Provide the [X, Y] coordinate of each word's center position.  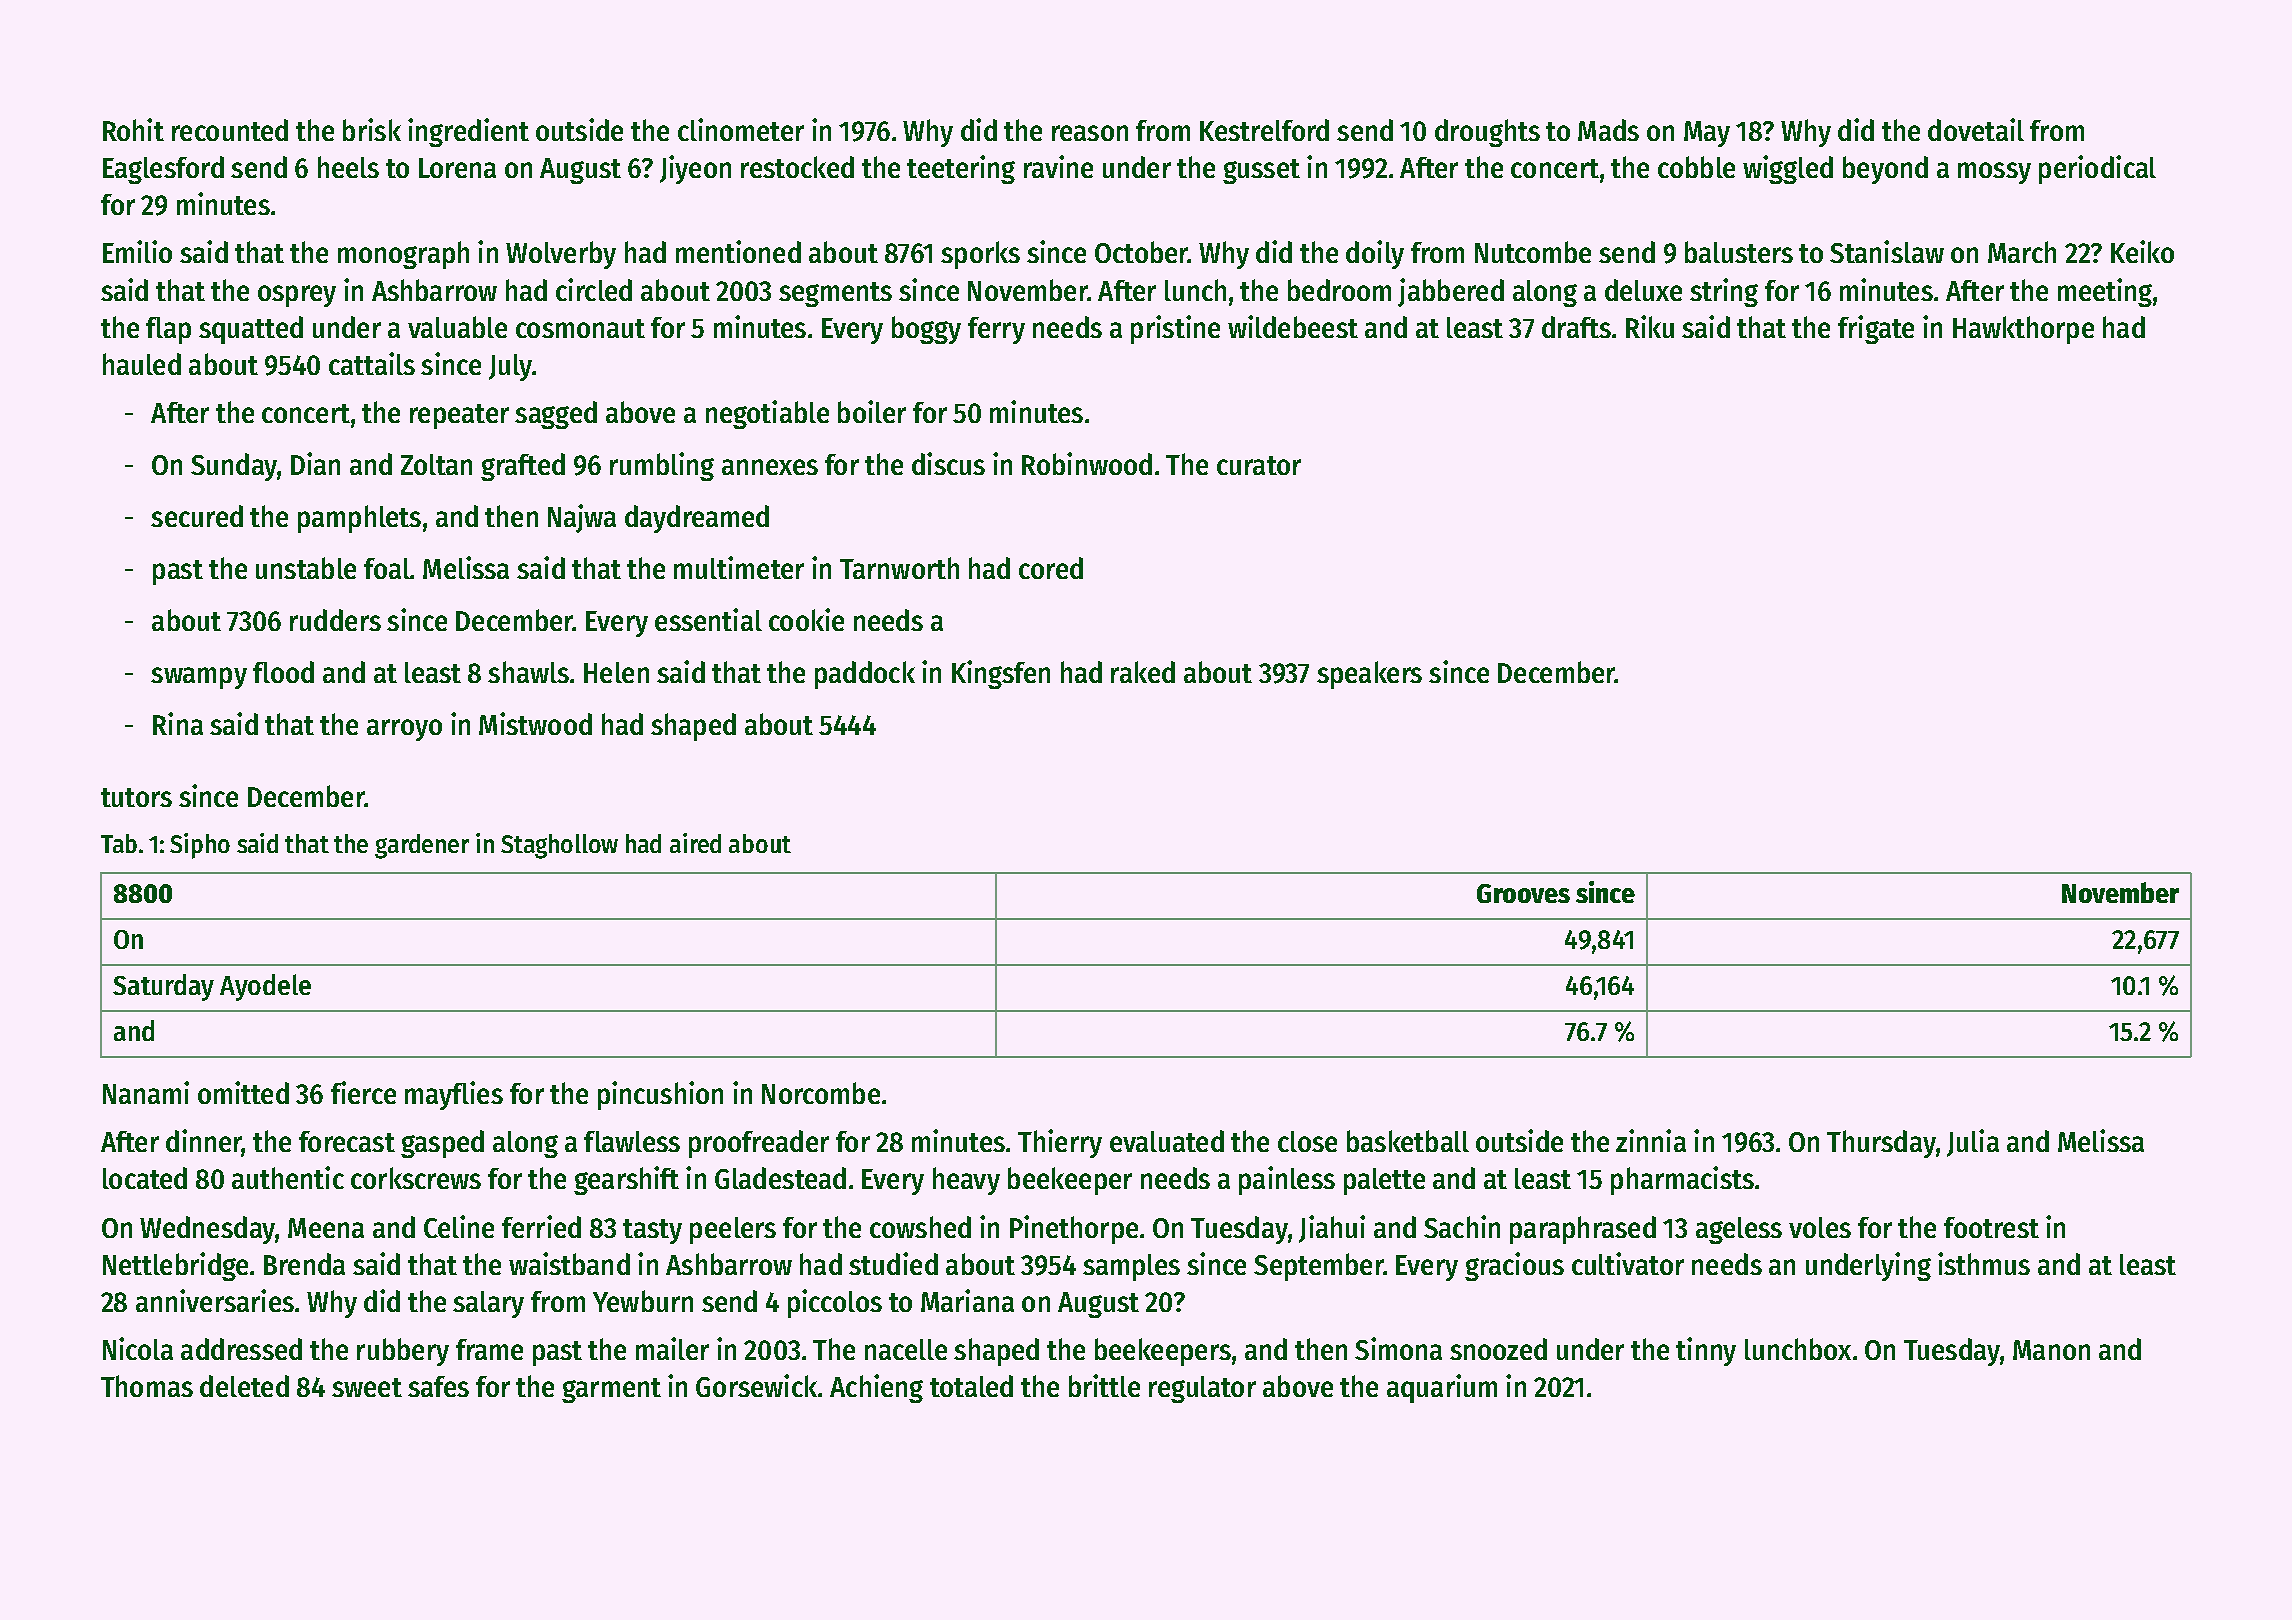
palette [1384, 1181]
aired [695, 843]
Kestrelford [1264, 130]
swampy [199, 678]
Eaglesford [163, 170]
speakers [1369, 675]
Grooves [1523, 893]
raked [1143, 672]
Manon [2051, 1350]
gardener [422, 846]
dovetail [1976, 129]
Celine [459, 1226]
